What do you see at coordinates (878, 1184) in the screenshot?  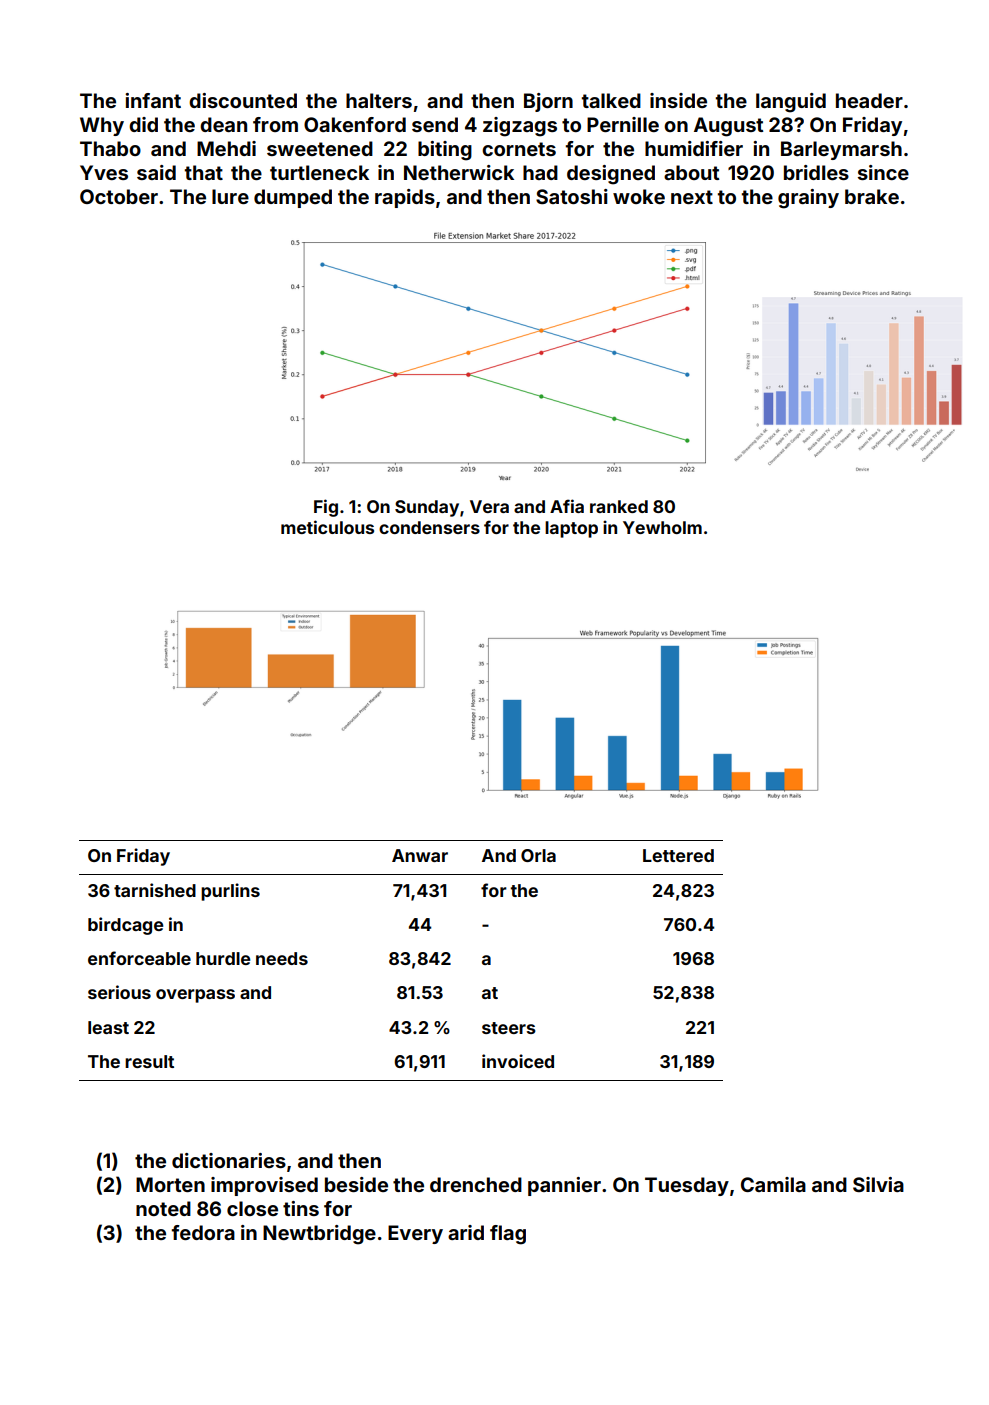 I see `Silvia` at bounding box center [878, 1184].
